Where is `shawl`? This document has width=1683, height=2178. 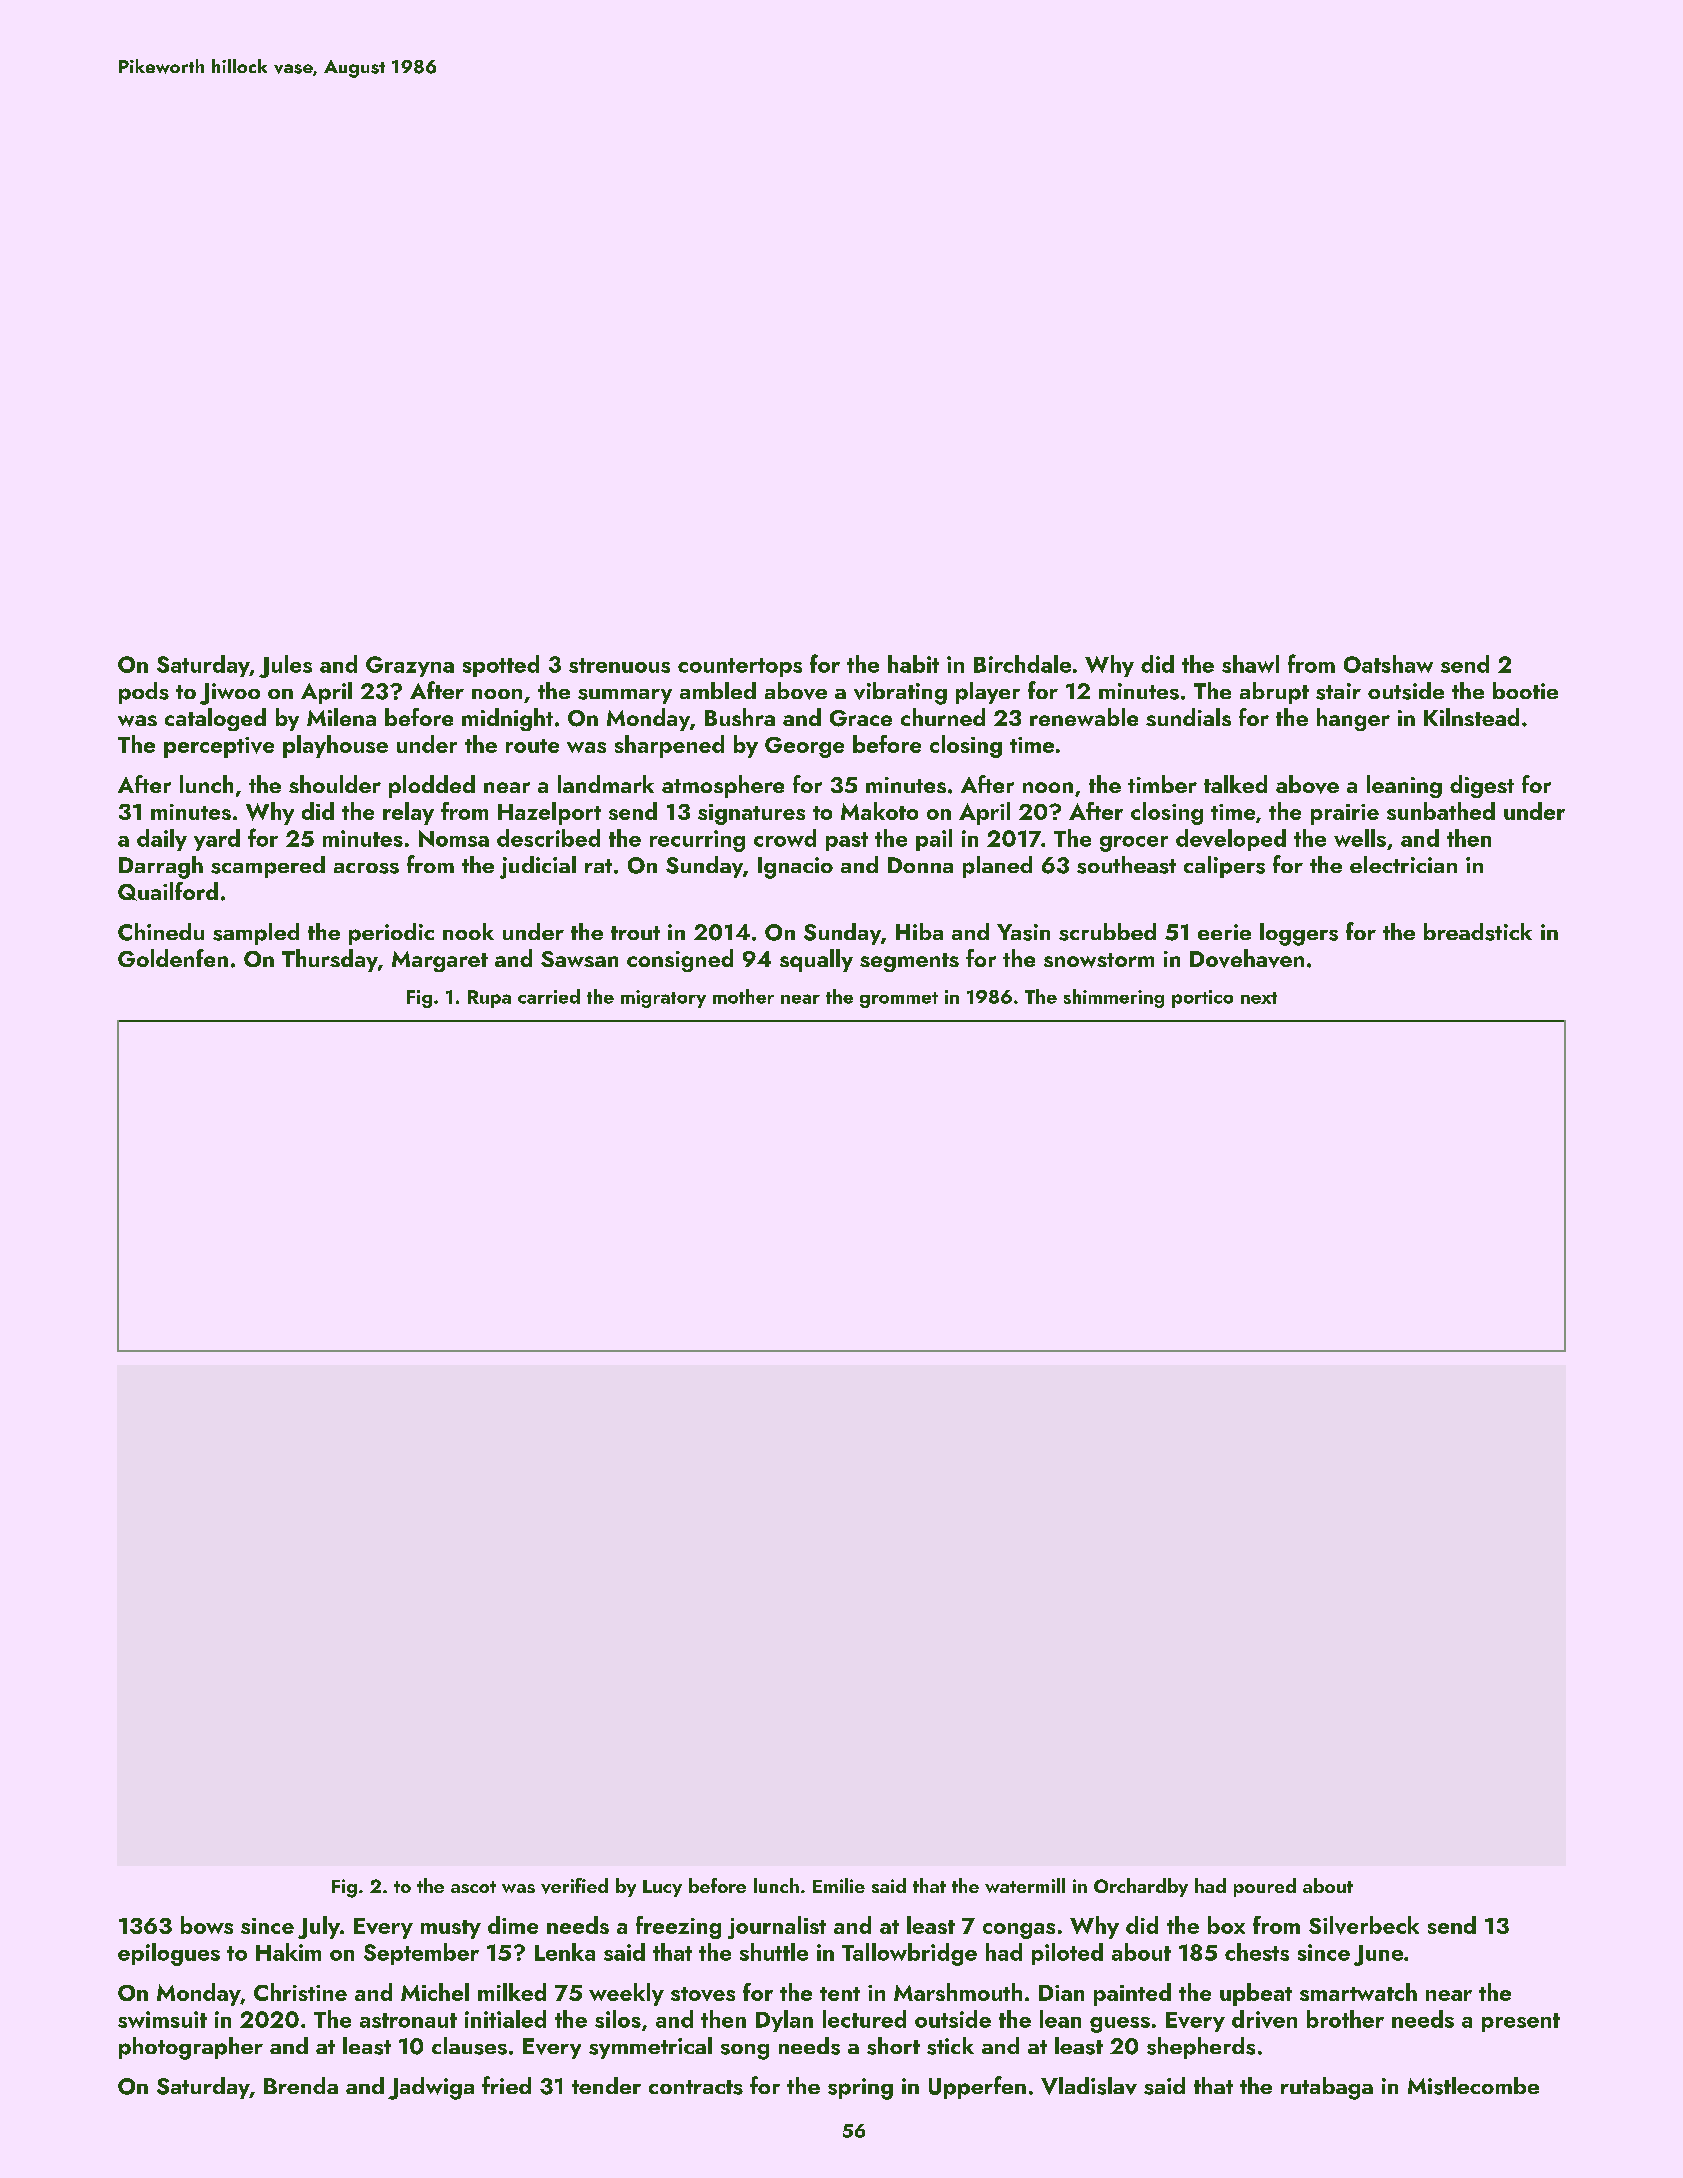
shawl is located at coordinates (1250, 664).
